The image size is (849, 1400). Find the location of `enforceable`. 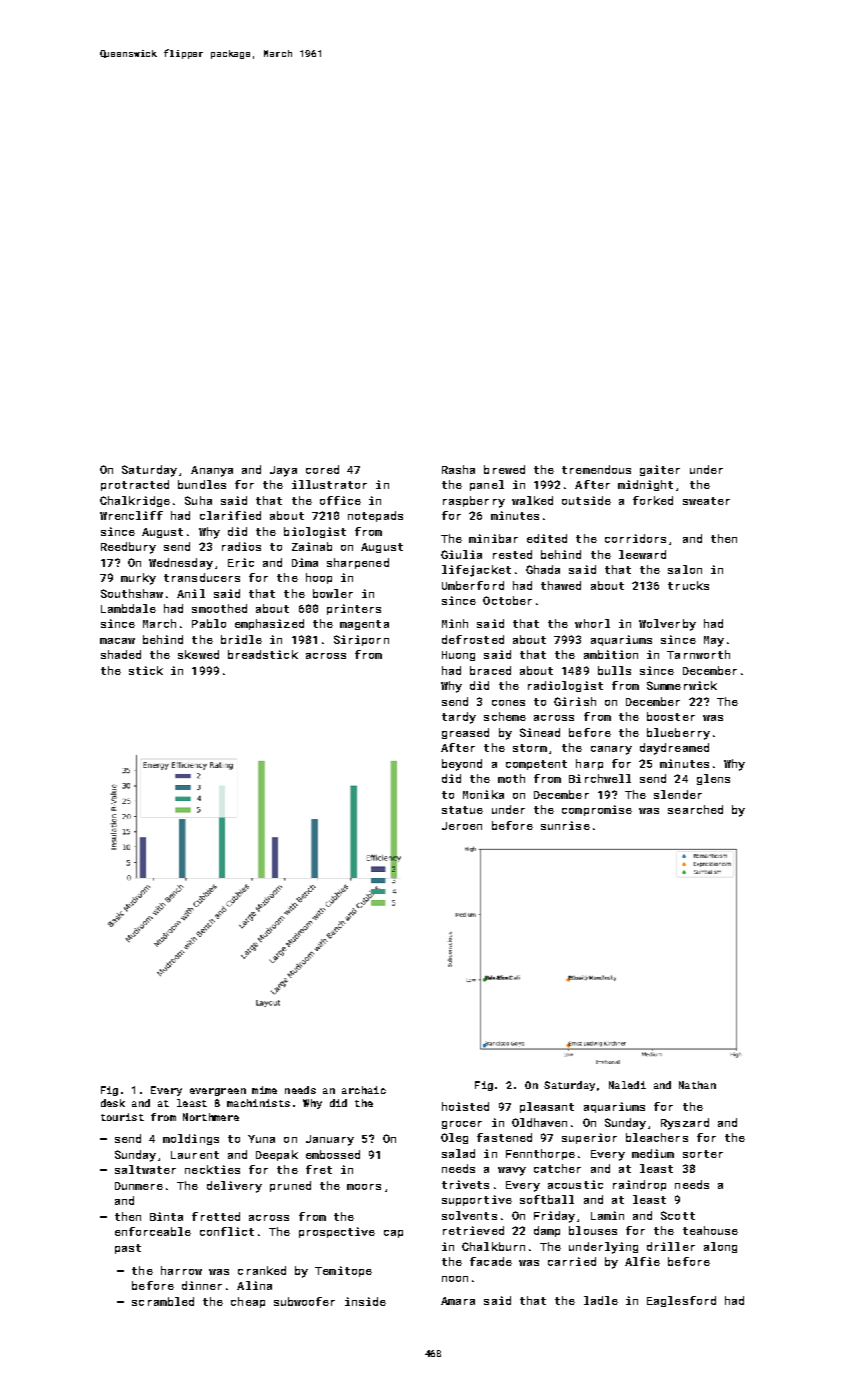

enforceable is located at coordinates (153, 1231).
